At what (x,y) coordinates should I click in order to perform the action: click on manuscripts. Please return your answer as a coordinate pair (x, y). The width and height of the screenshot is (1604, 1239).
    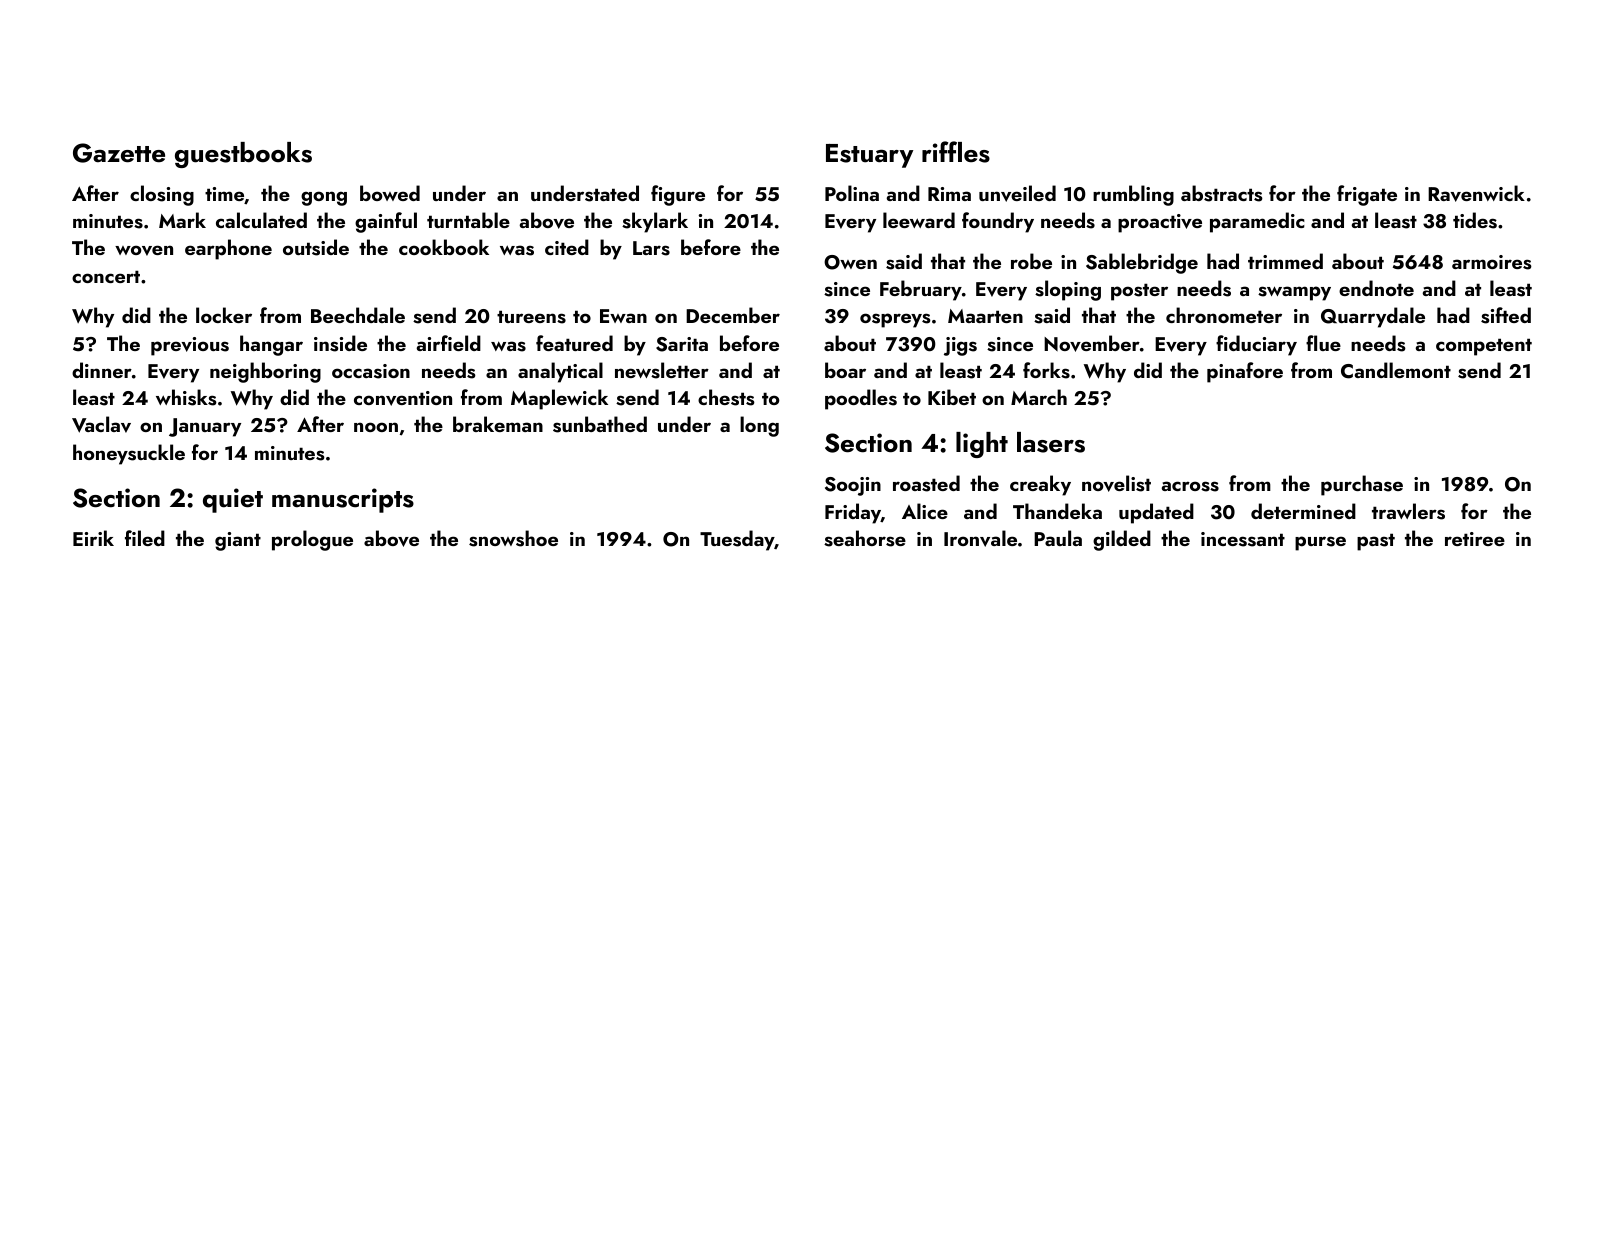
    Looking at the image, I should click on (343, 500).
